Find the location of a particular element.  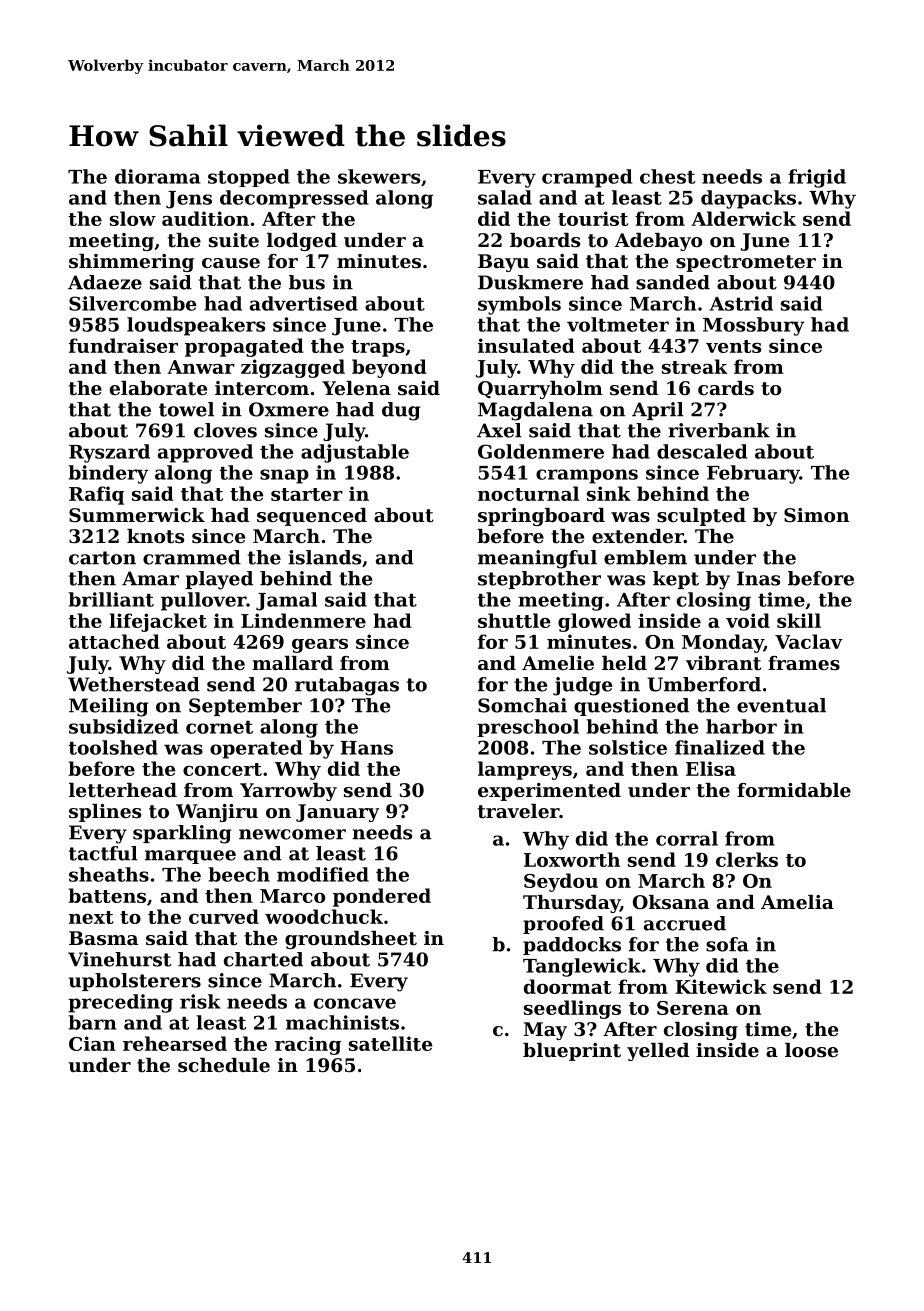

stepbrother is located at coordinates (539, 580).
